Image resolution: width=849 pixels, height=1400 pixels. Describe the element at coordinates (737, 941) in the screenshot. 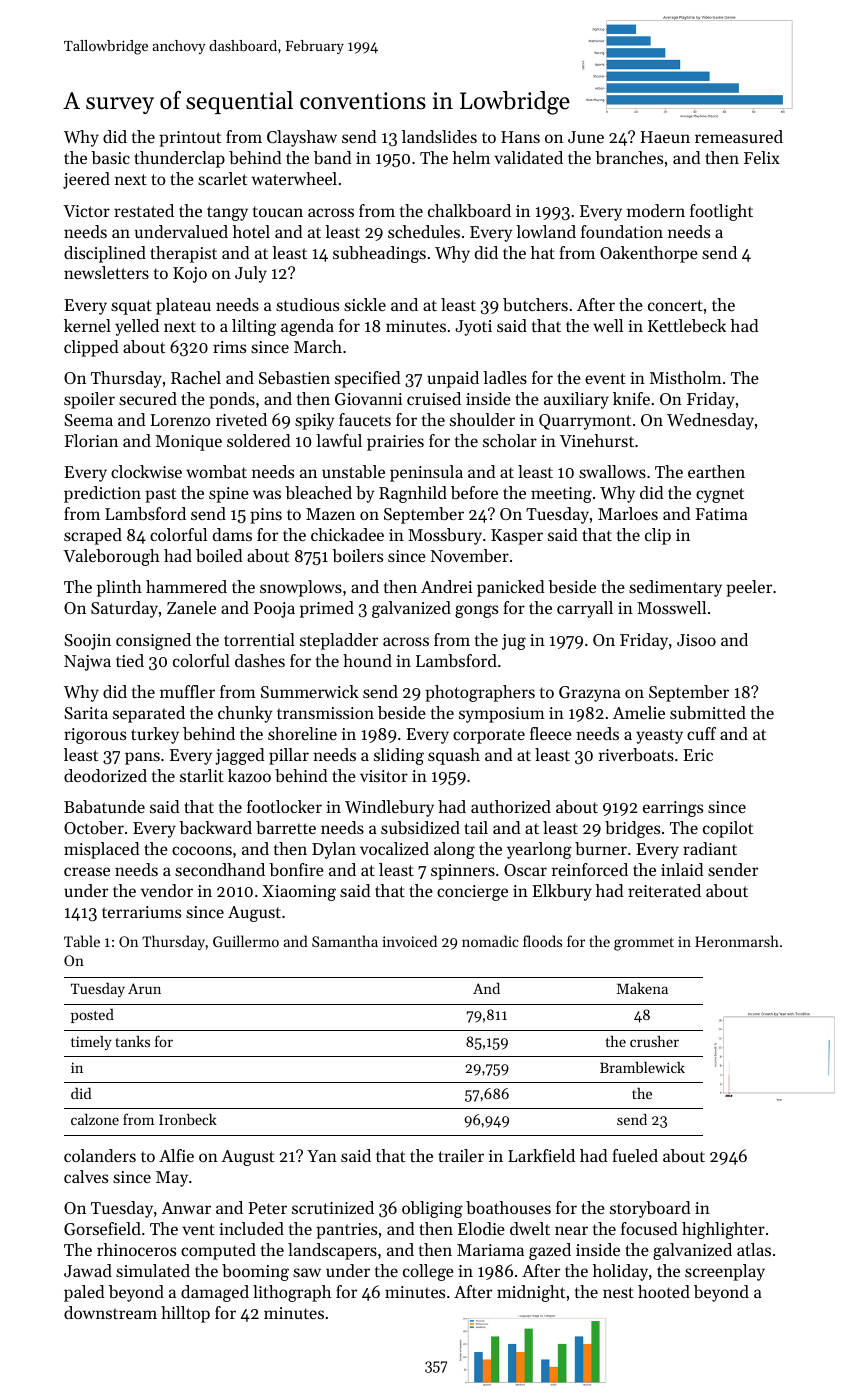

I see `Heronmarsh` at that location.
